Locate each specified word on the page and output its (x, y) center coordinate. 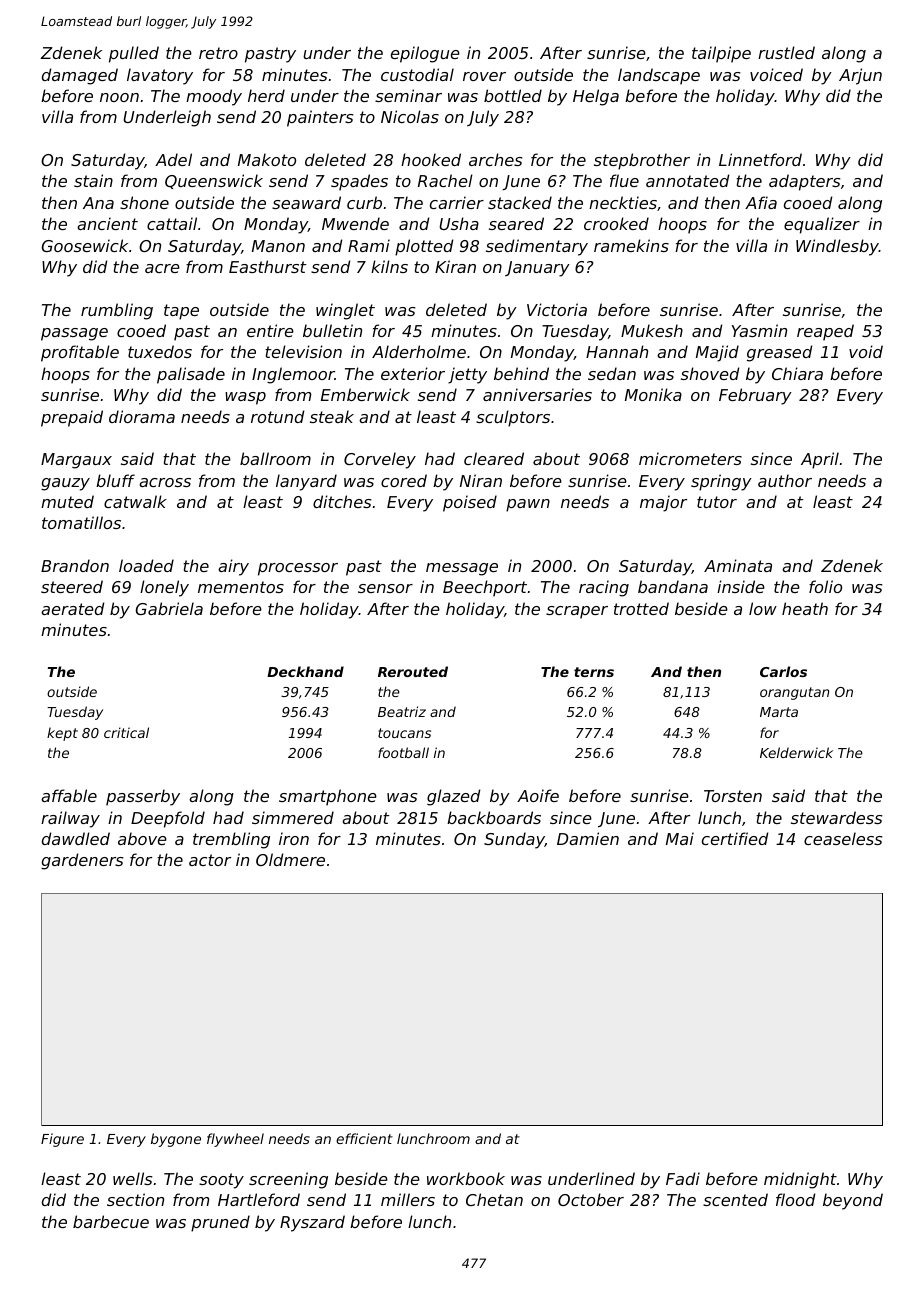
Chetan (494, 1199)
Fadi (683, 1178)
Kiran (455, 266)
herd (266, 95)
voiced (776, 74)
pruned (220, 1223)
